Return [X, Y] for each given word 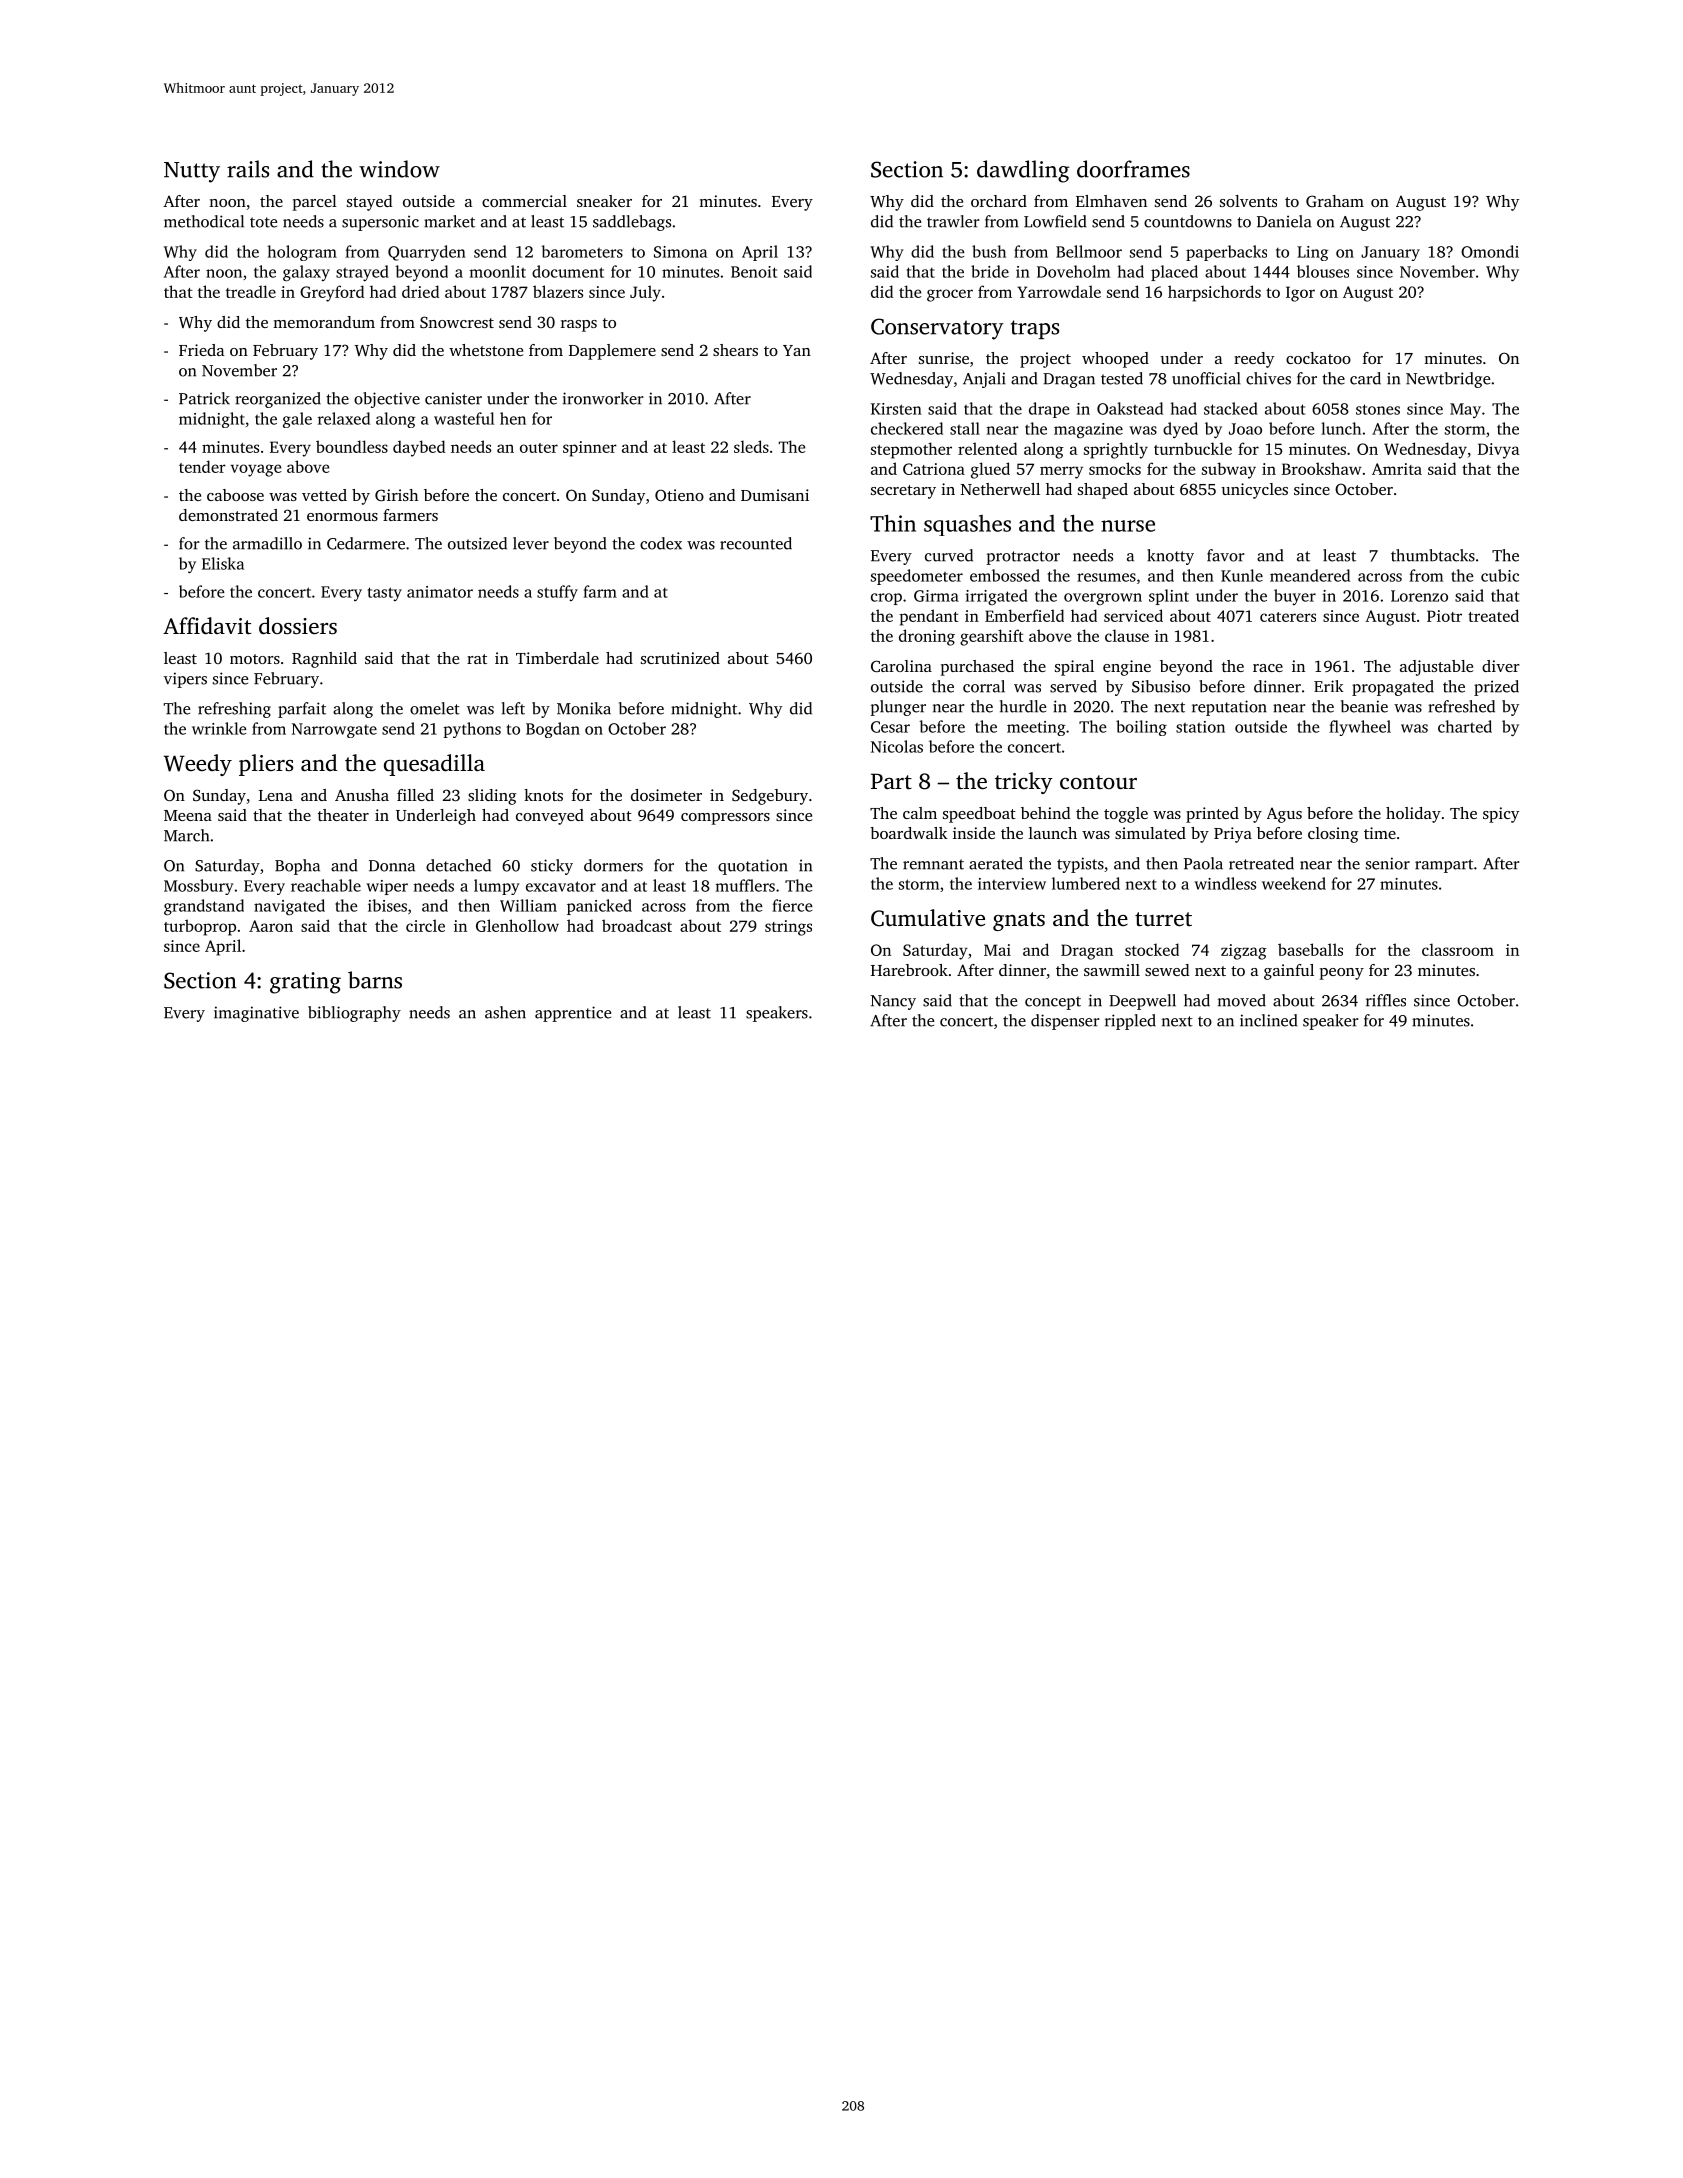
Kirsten [896, 409]
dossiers [298, 626]
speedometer [917, 577]
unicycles [1255, 491]
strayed [362, 273]
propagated [1393, 688]
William [528, 905]
